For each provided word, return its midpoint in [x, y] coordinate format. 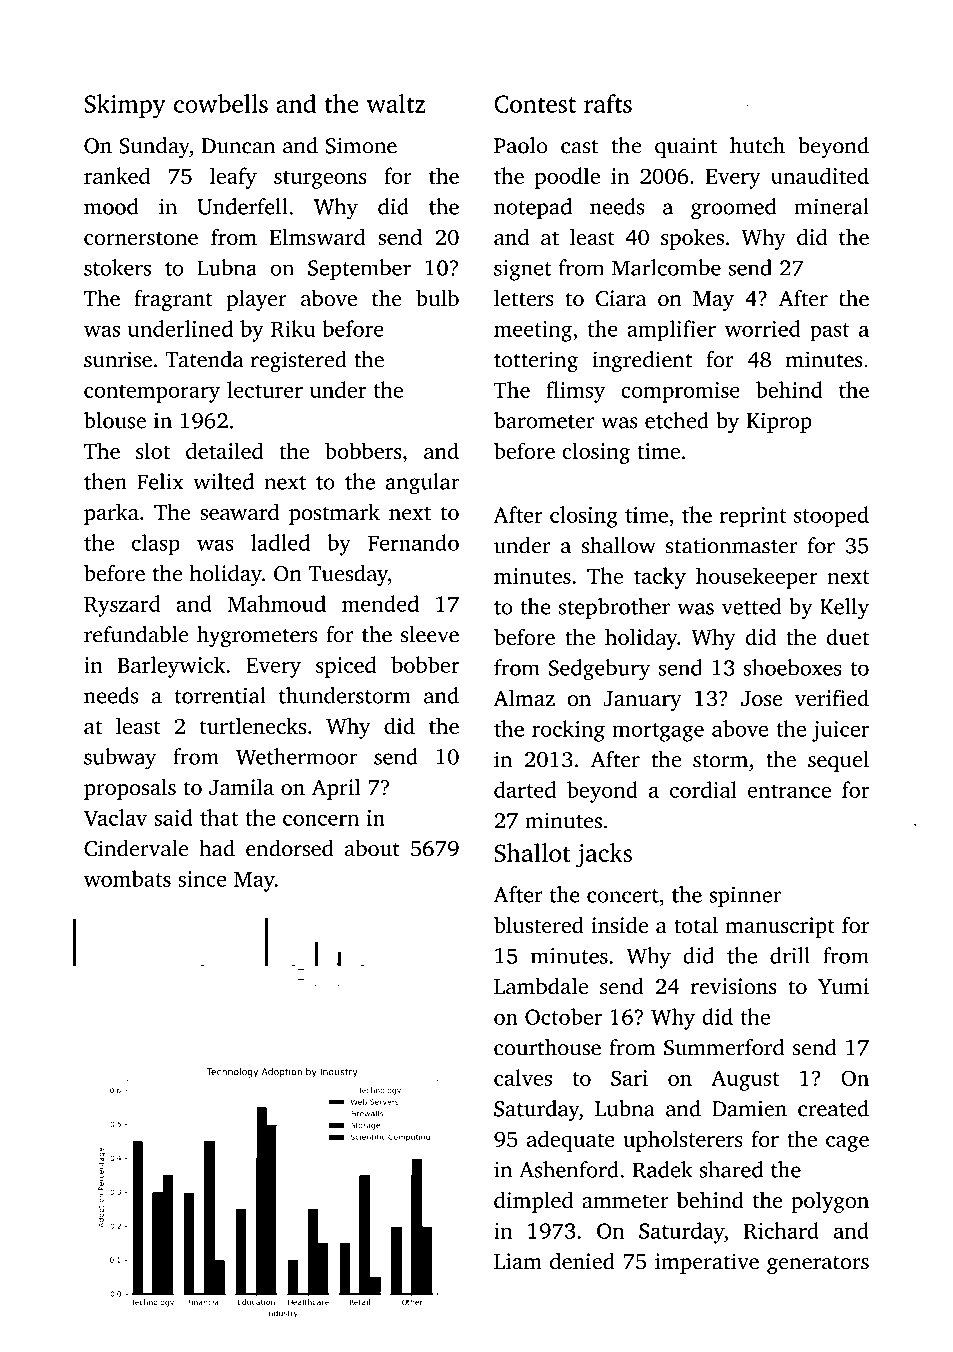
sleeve [430, 634]
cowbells [221, 103]
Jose [761, 699]
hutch [757, 145]
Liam [518, 1261]
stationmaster [732, 545]
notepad [533, 208]
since [202, 879]
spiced [346, 667]
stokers [117, 267]
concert [623, 896]
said [173, 817]
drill [790, 955]
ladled [280, 542]
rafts [608, 103]
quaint [686, 147]
